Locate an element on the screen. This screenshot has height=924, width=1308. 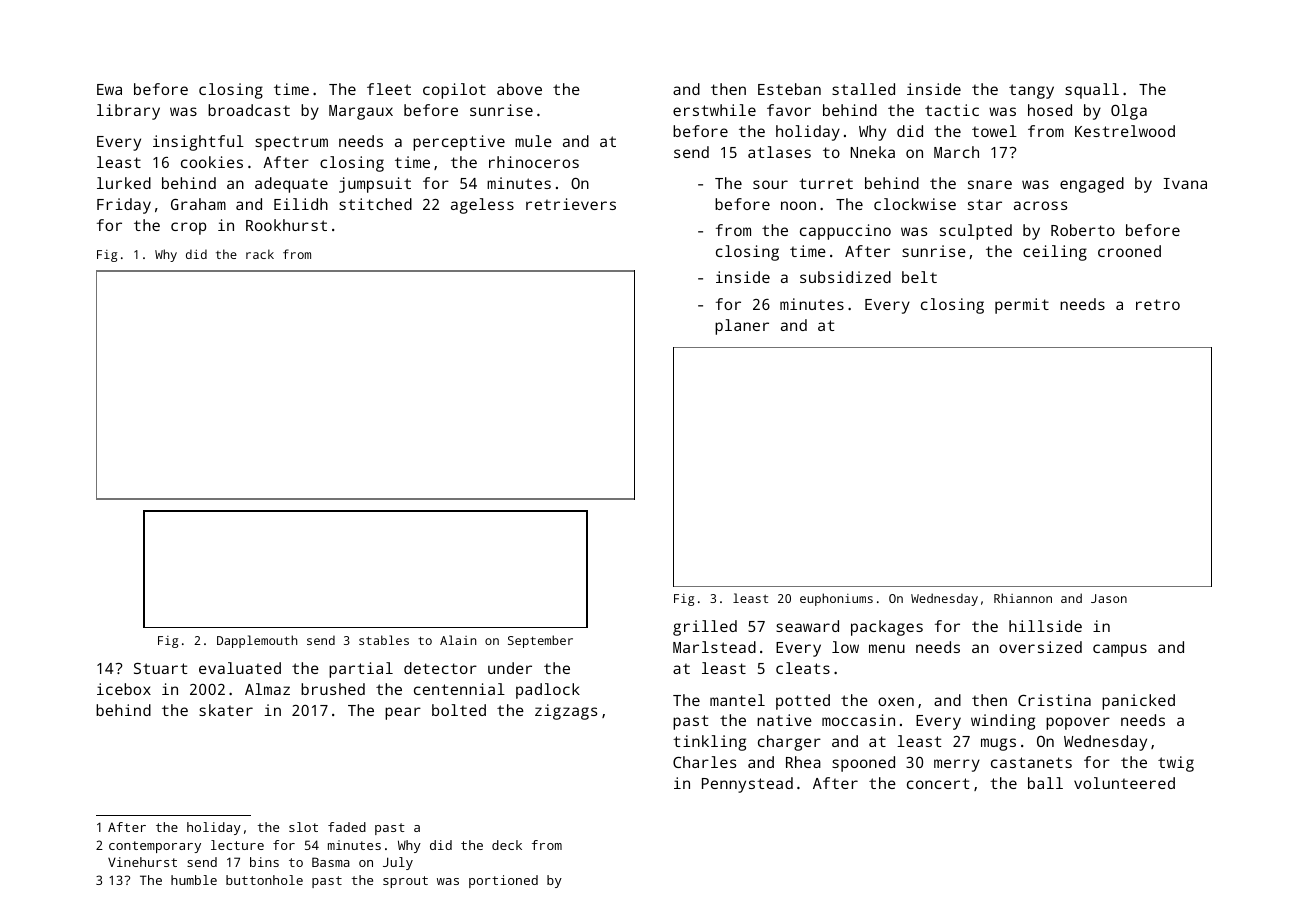
above is located at coordinates (519, 89).
